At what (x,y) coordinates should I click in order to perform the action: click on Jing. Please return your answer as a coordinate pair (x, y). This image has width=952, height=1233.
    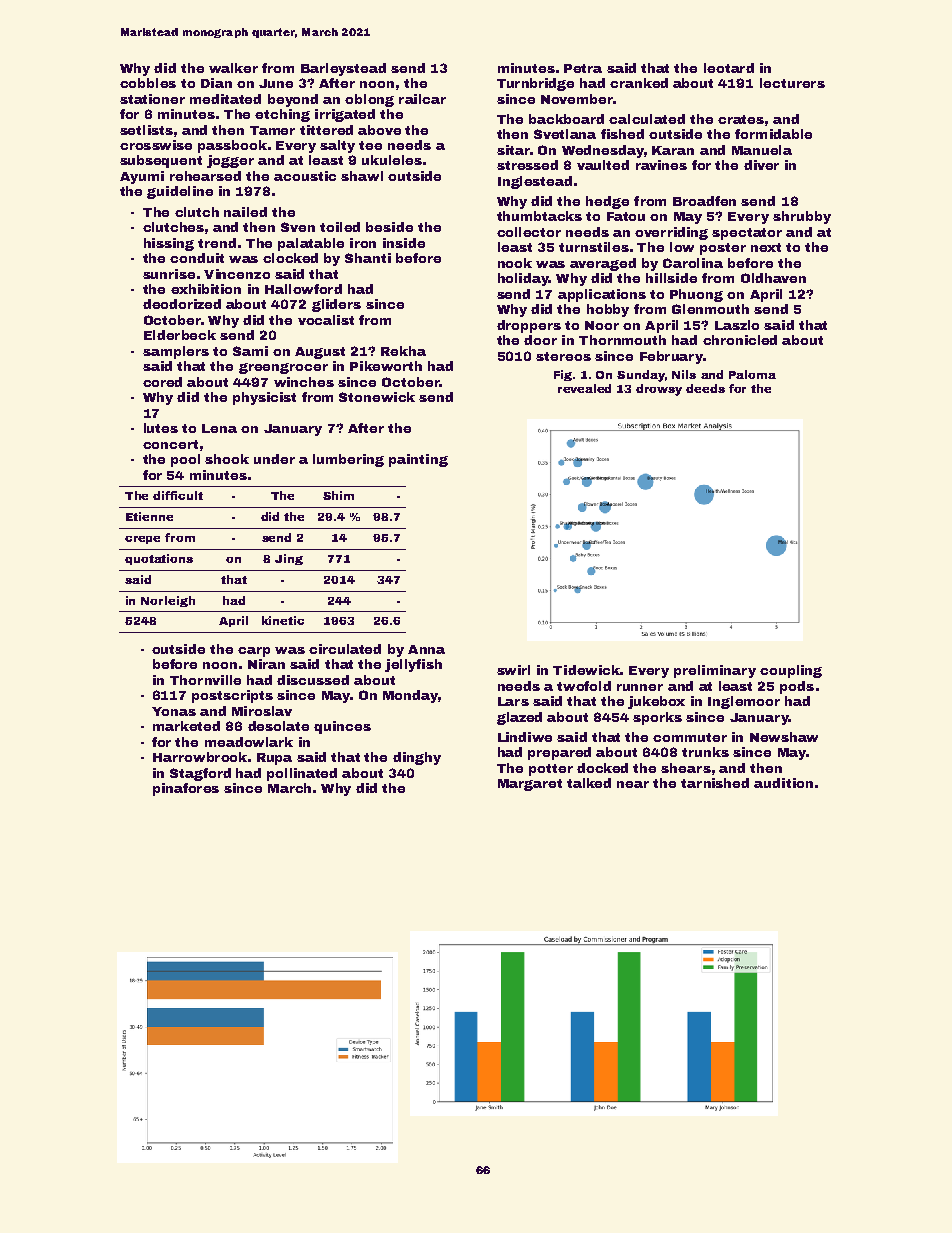
    Looking at the image, I should click on (289, 559).
